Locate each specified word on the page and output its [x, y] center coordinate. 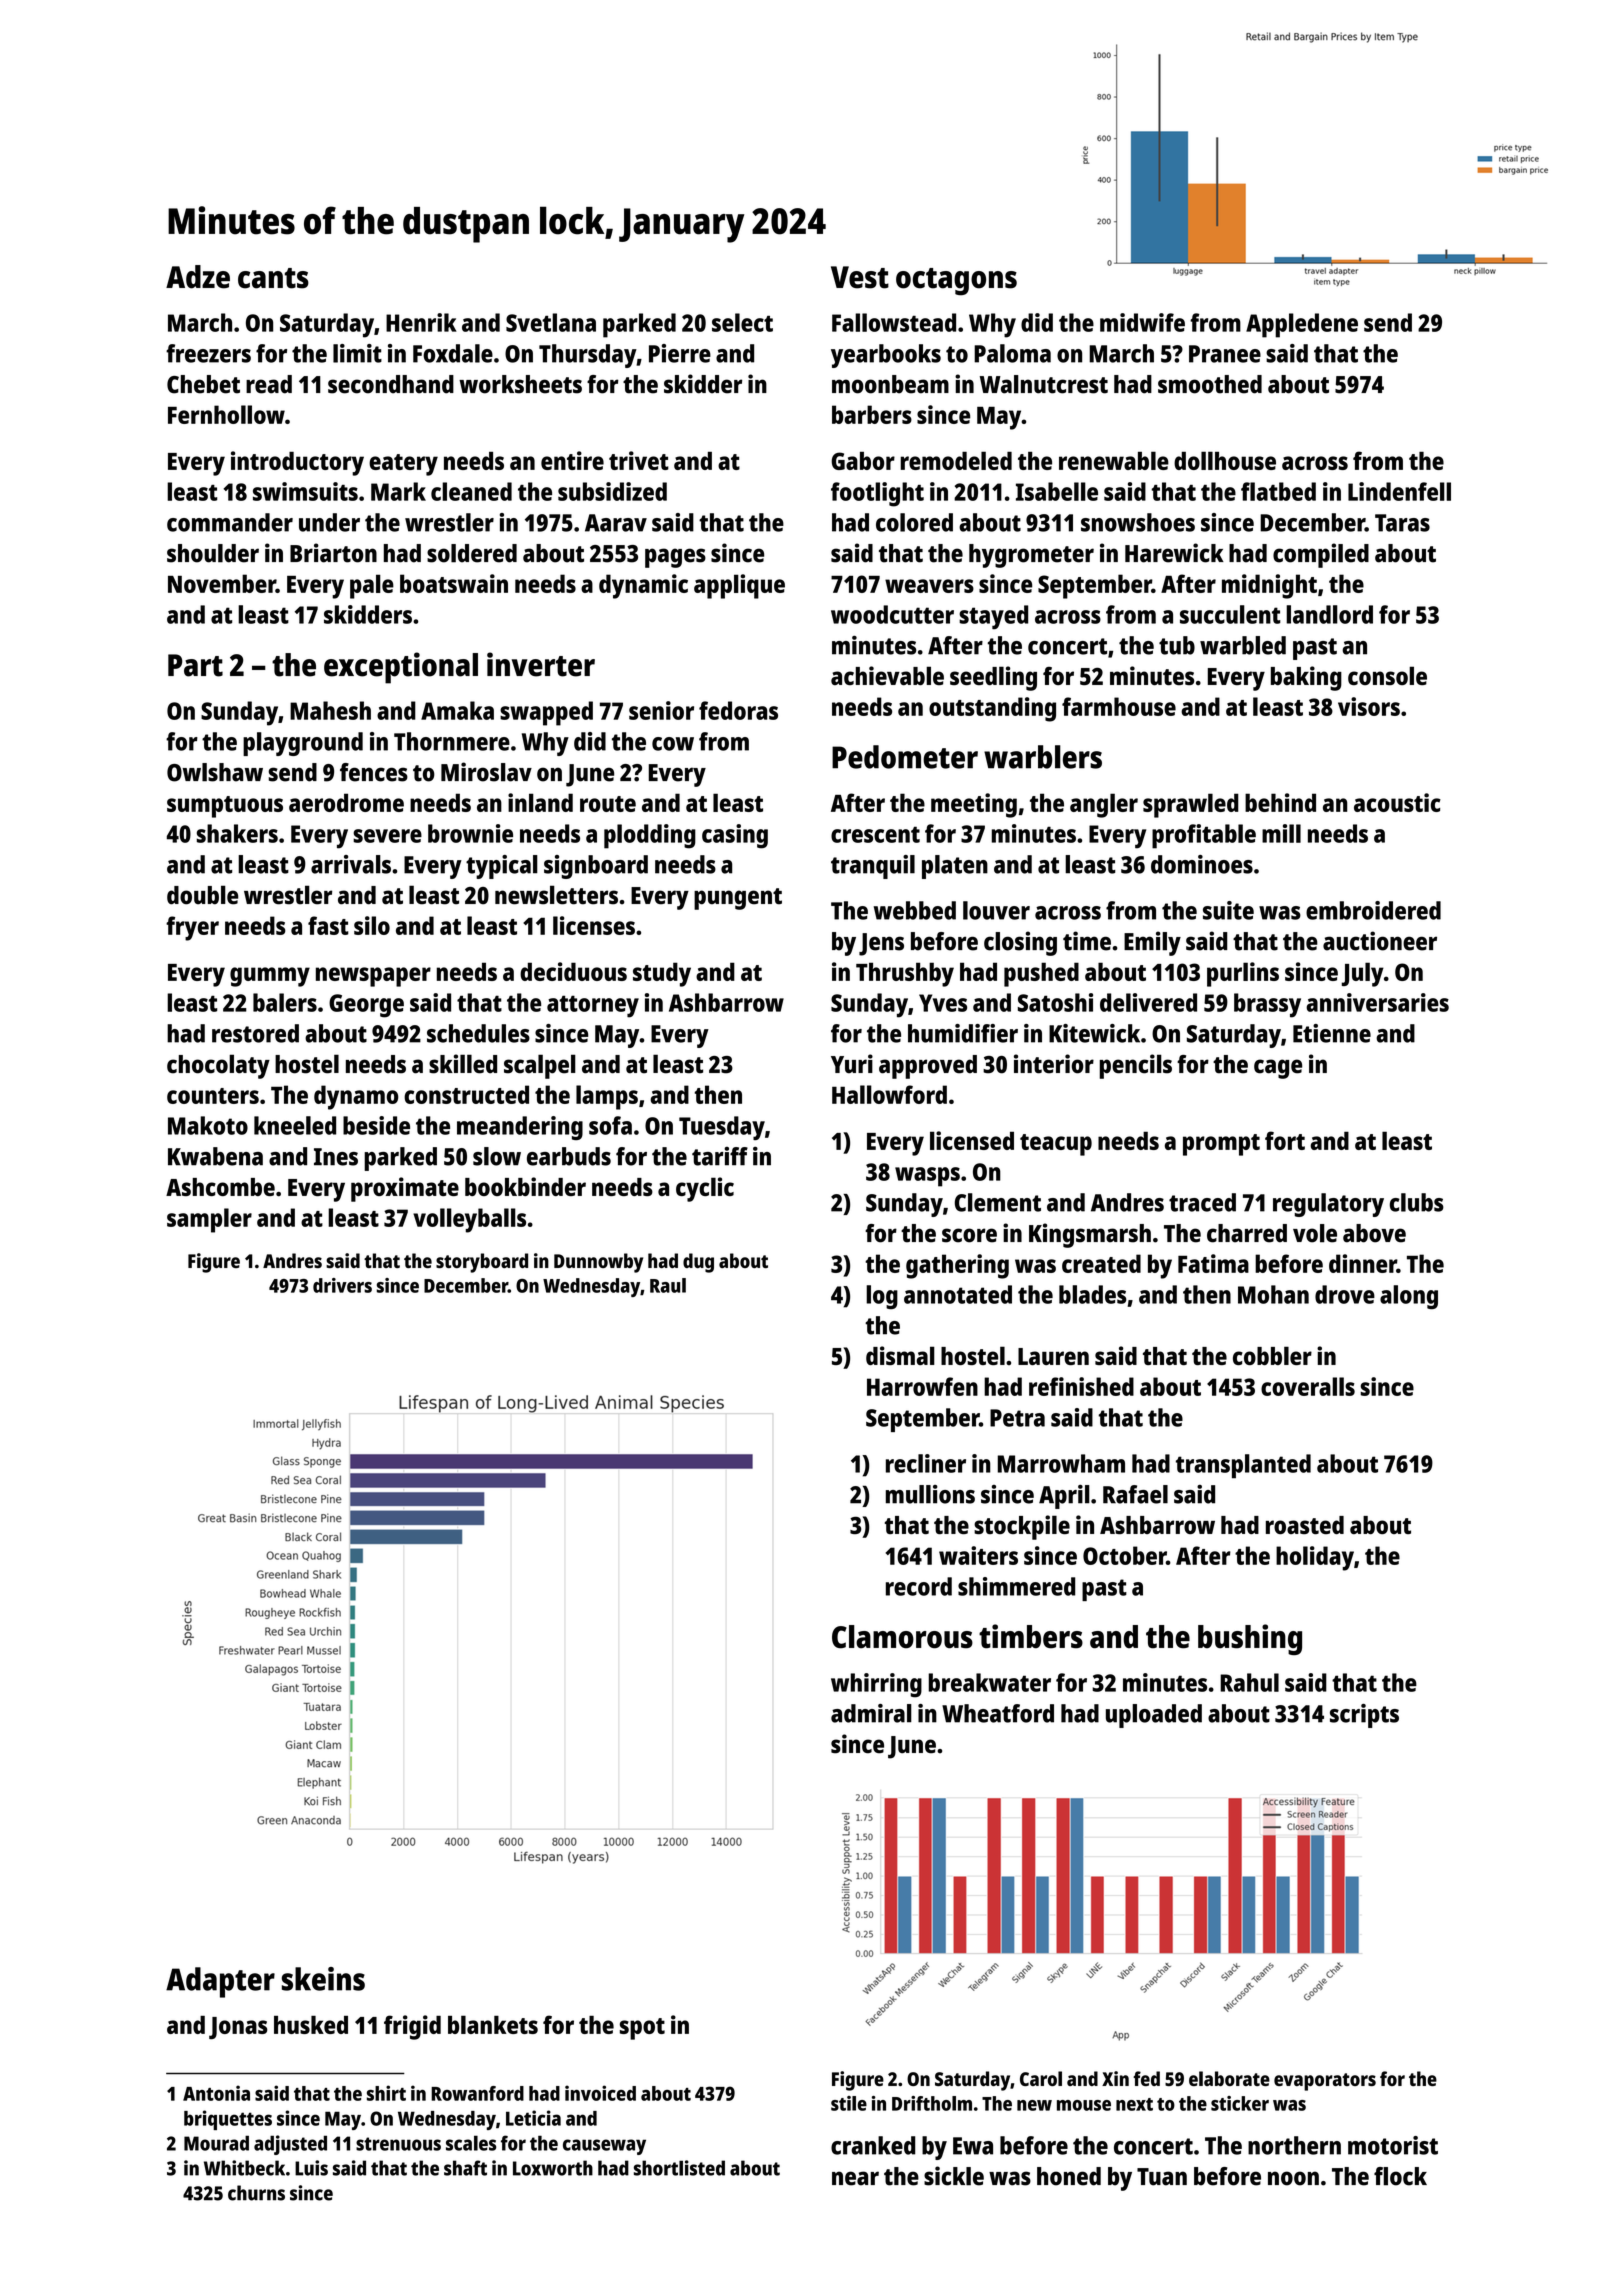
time [1087, 941]
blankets [493, 2024]
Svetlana [551, 322]
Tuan [1162, 2177]
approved [928, 1067]
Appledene [1302, 325]
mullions [930, 1494]
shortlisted [679, 2168]
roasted [1305, 1525]
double [202, 895]
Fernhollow [226, 414]
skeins [323, 1979]
